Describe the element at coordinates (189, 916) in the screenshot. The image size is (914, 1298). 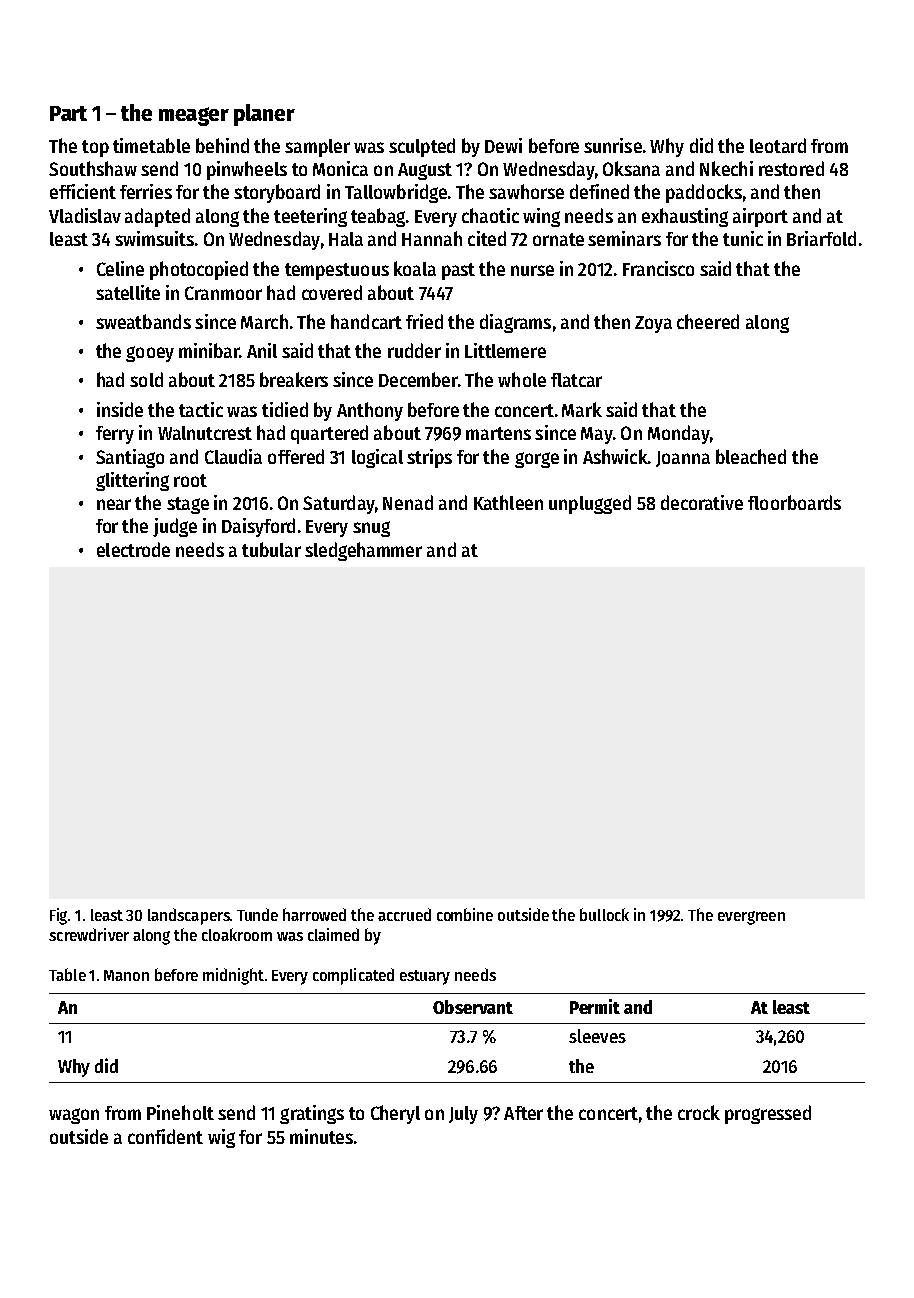
I see `landscapers` at that location.
